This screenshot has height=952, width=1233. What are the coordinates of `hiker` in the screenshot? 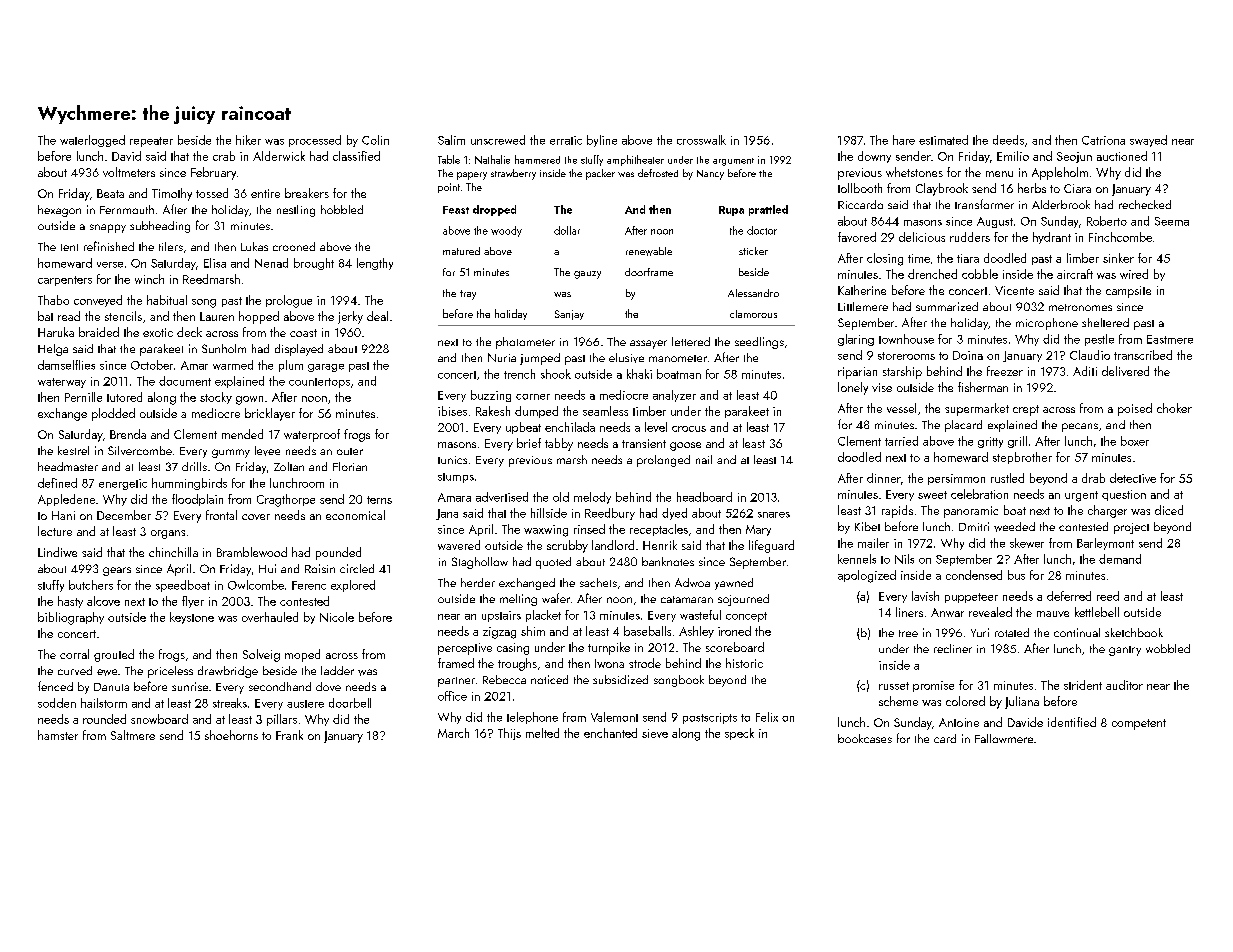 It's located at (248, 140).
